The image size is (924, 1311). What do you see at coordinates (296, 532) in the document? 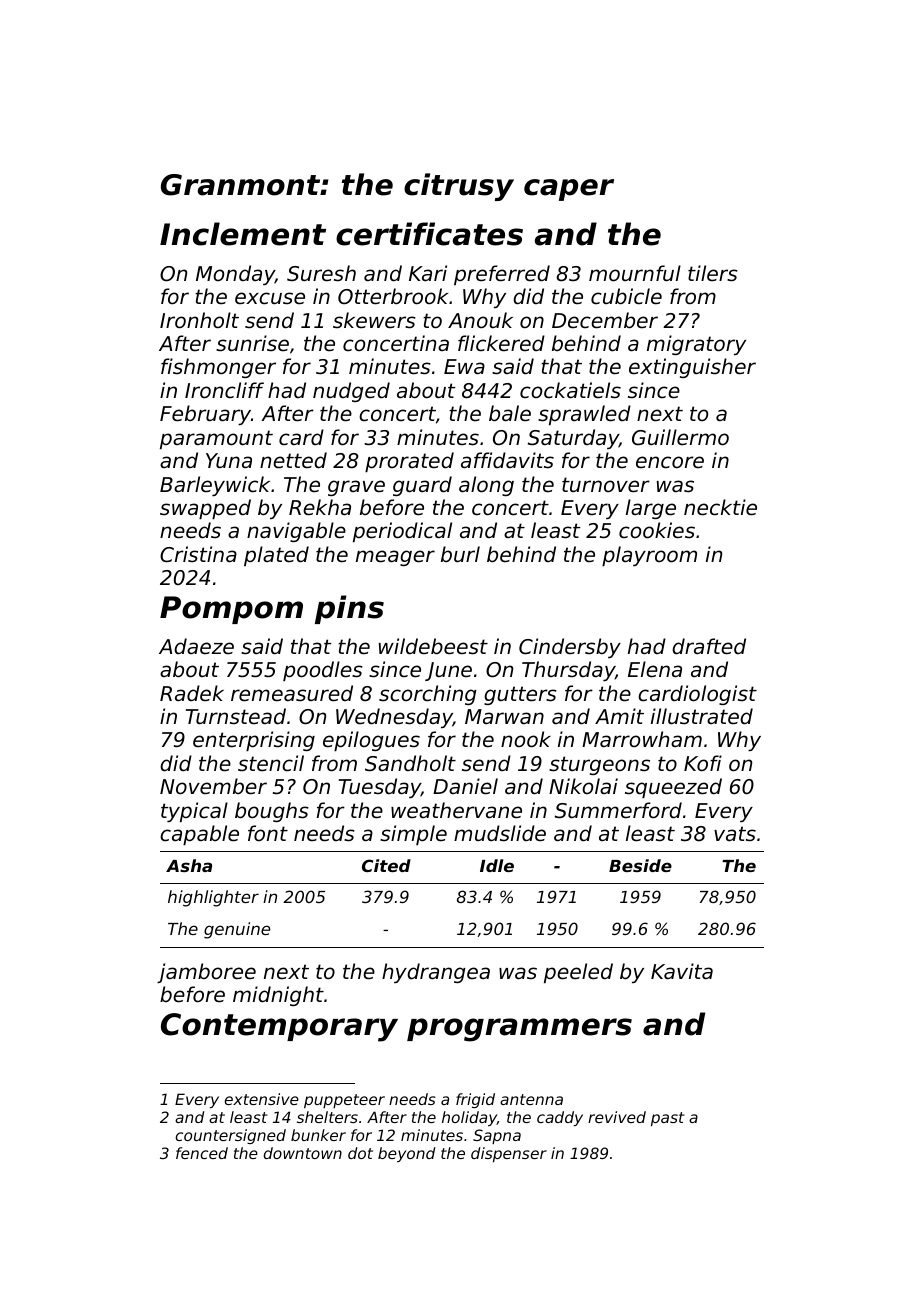
I see `navigable` at bounding box center [296, 532].
